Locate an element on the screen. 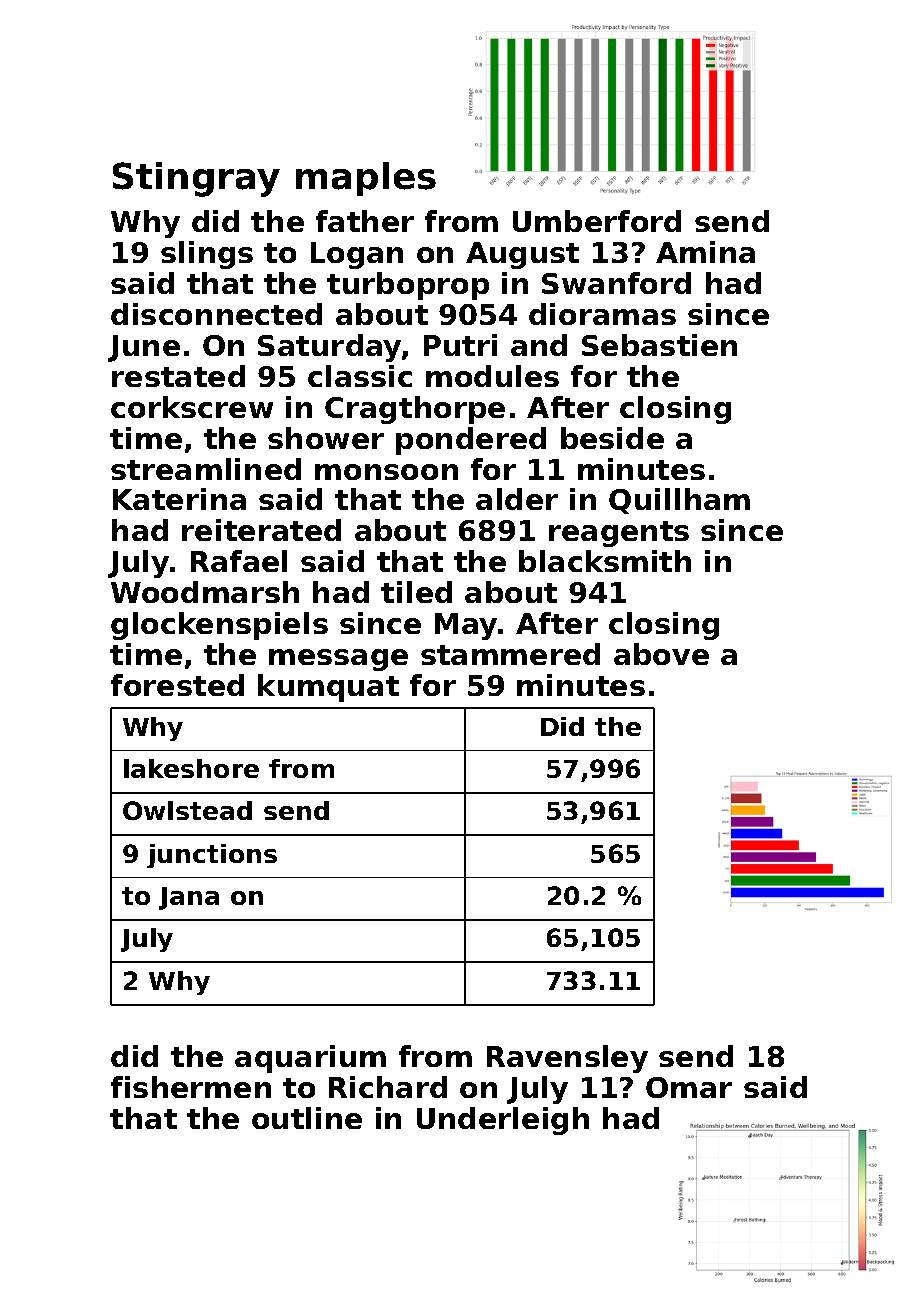 This screenshot has height=1311, width=924. Amina is located at coordinates (705, 252).
